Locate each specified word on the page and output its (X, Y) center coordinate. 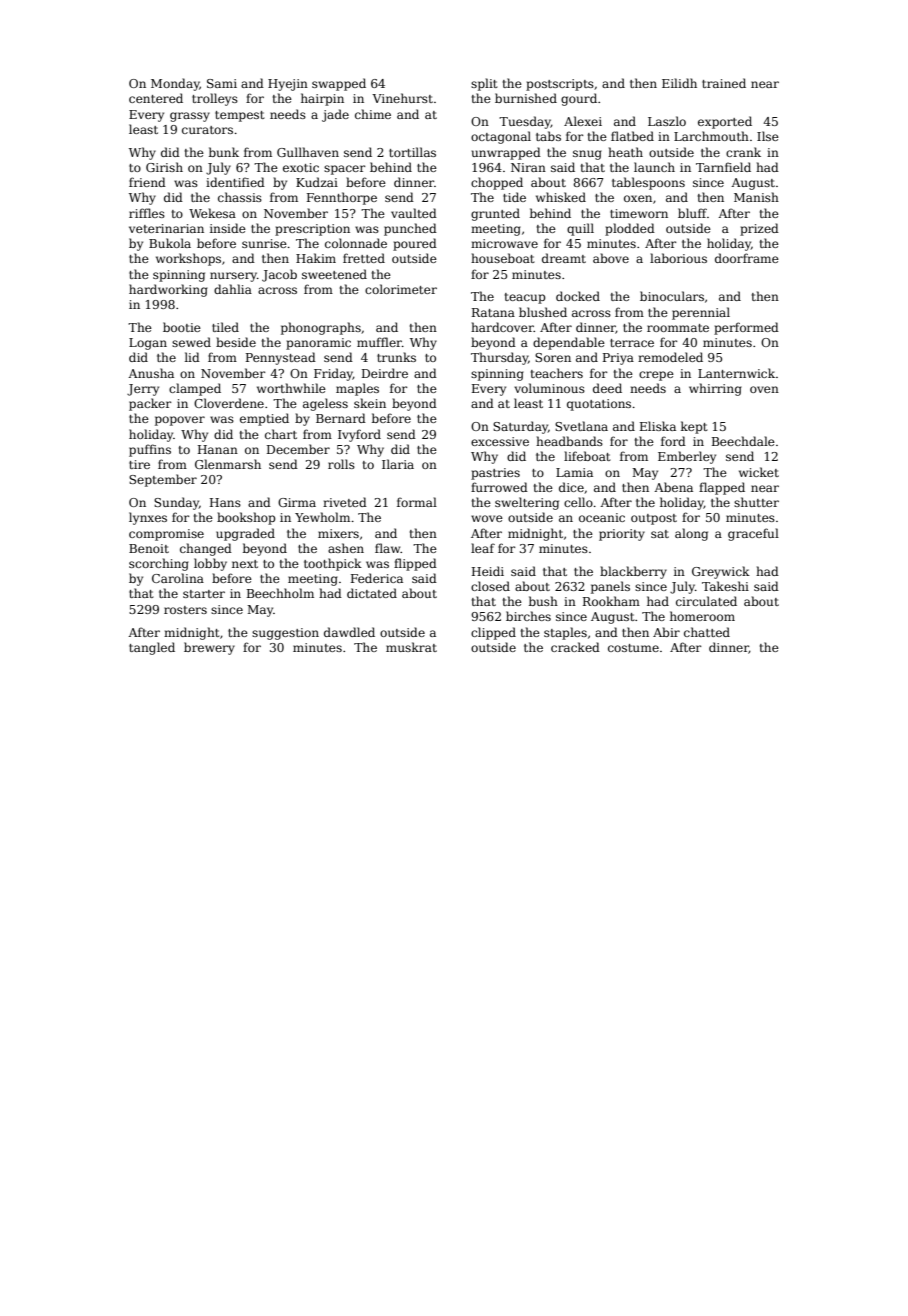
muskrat (411, 647)
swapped (339, 84)
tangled (152, 648)
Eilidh (679, 83)
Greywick (721, 572)
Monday (175, 84)
